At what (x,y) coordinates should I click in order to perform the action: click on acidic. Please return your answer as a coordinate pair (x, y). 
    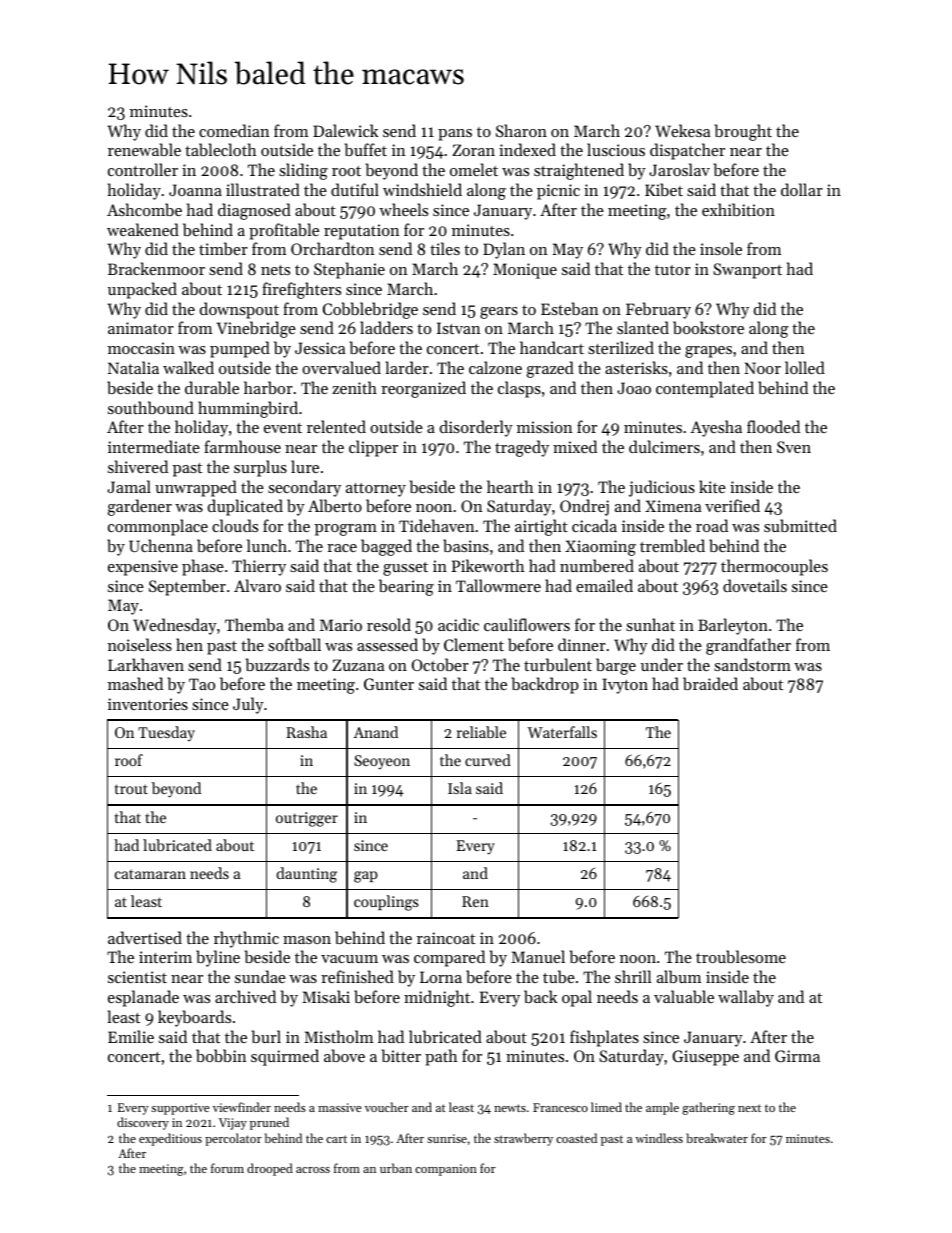
    Looking at the image, I should click on (458, 624).
